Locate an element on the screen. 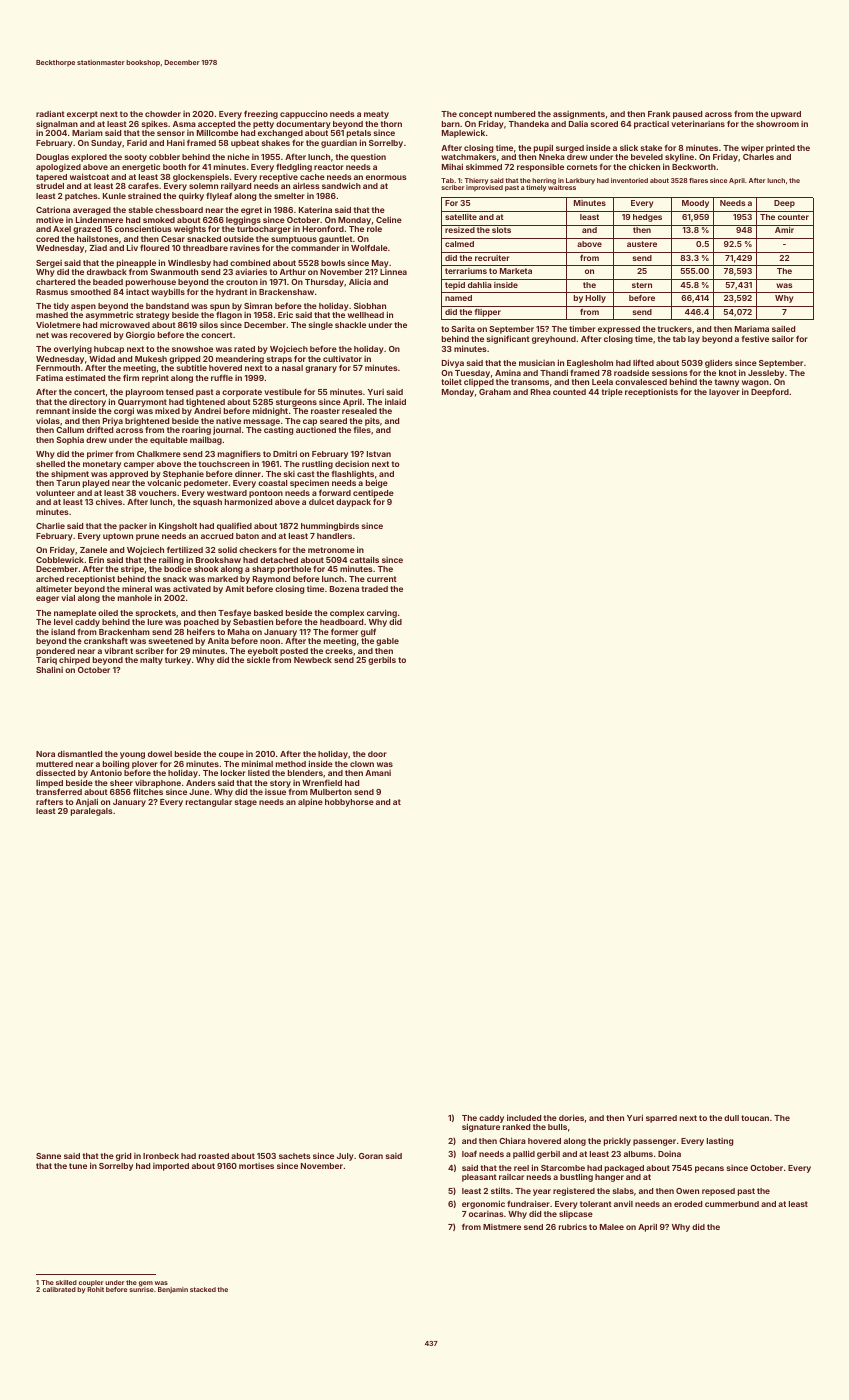 Image resolution: width=849 pixels, height=1400 pixels. door is located at coordinates (377, 754).
